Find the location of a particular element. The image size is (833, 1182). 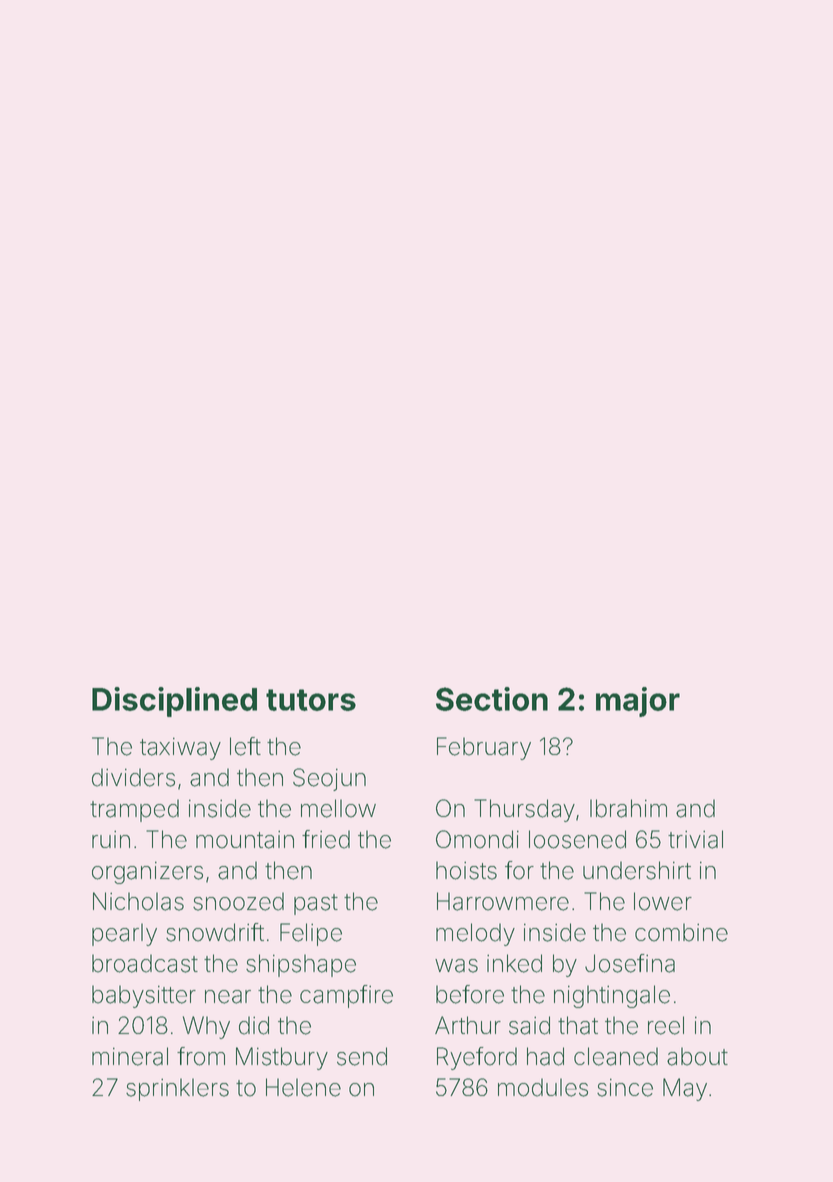

Helene is located at coordinates (303, 1087).
